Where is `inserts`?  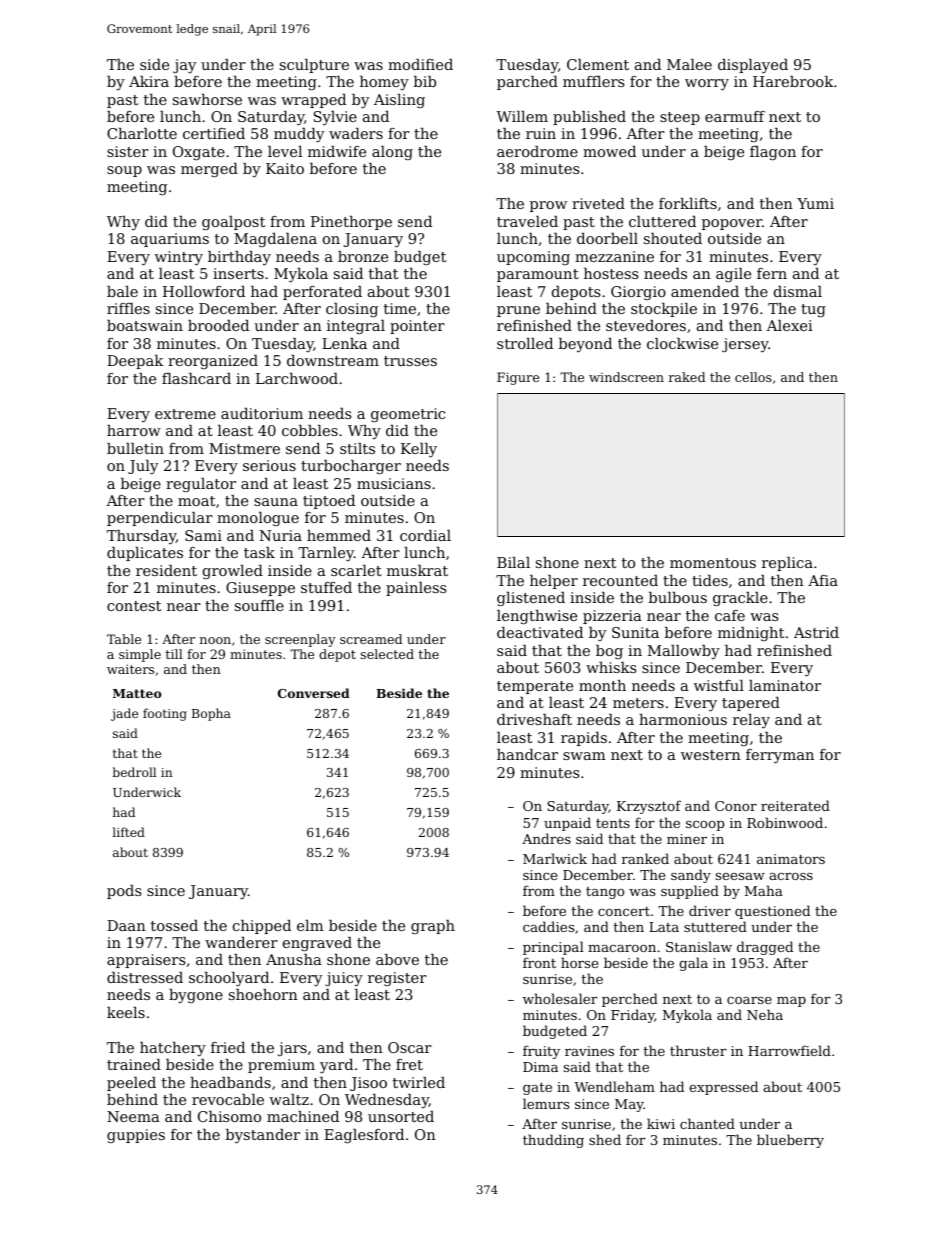
inserts is located at coordinates (238, 273).
